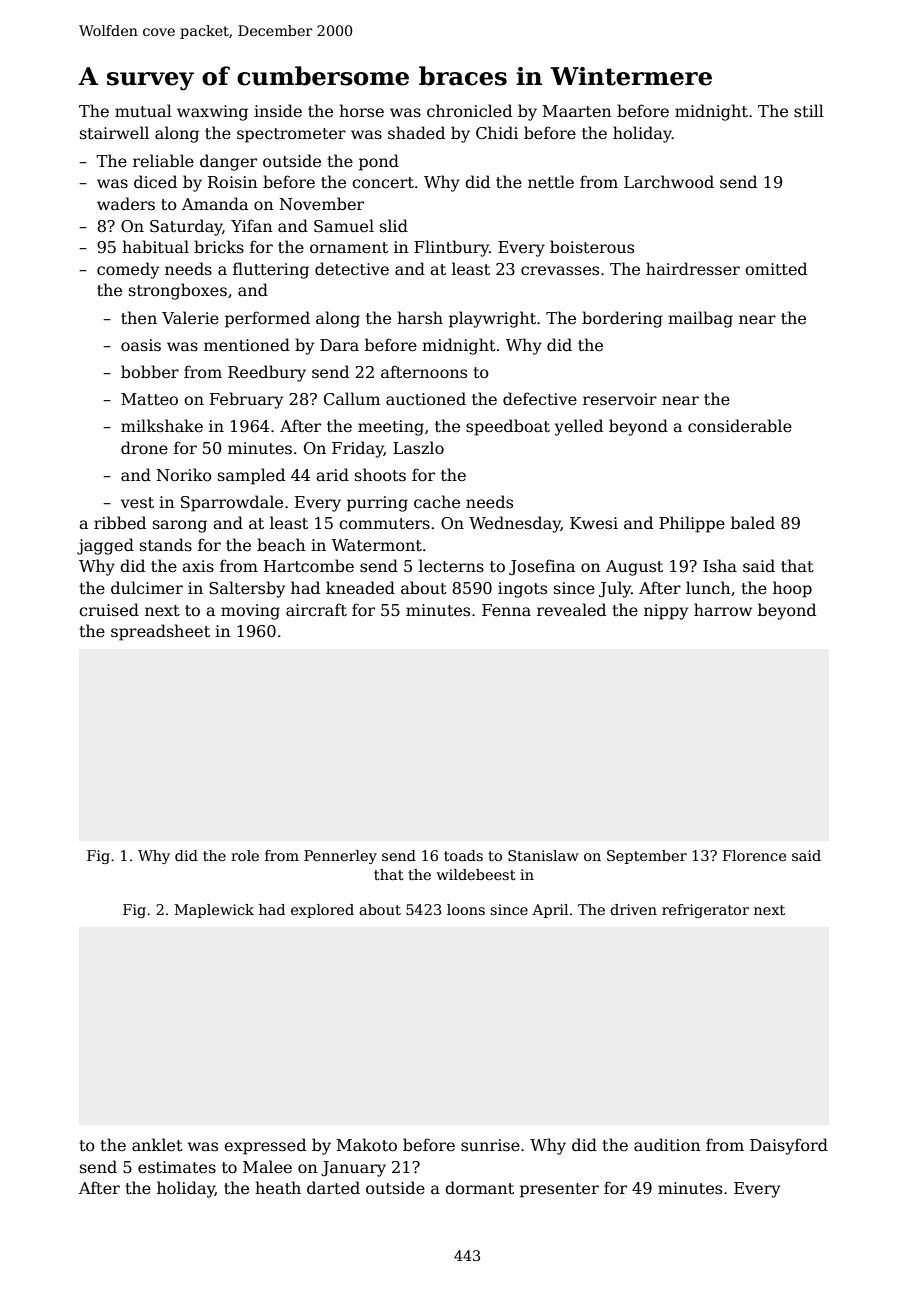  What do you see at coordinates (809, 110) in the page?
I see `still` at bounding box center [809, 110].
